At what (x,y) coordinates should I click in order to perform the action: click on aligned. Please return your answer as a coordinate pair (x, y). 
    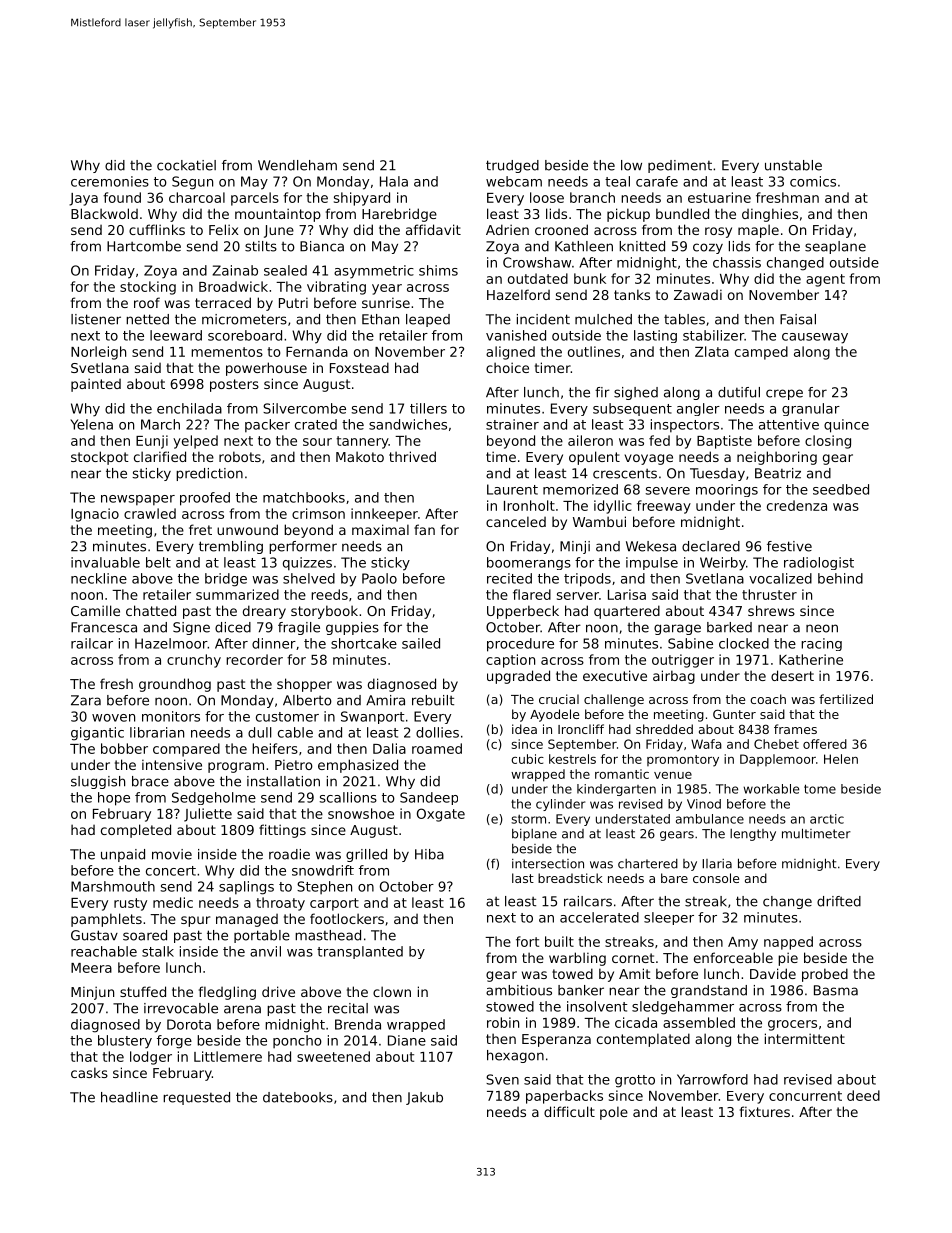
    Looking at the image, I should click on (510, 353).
